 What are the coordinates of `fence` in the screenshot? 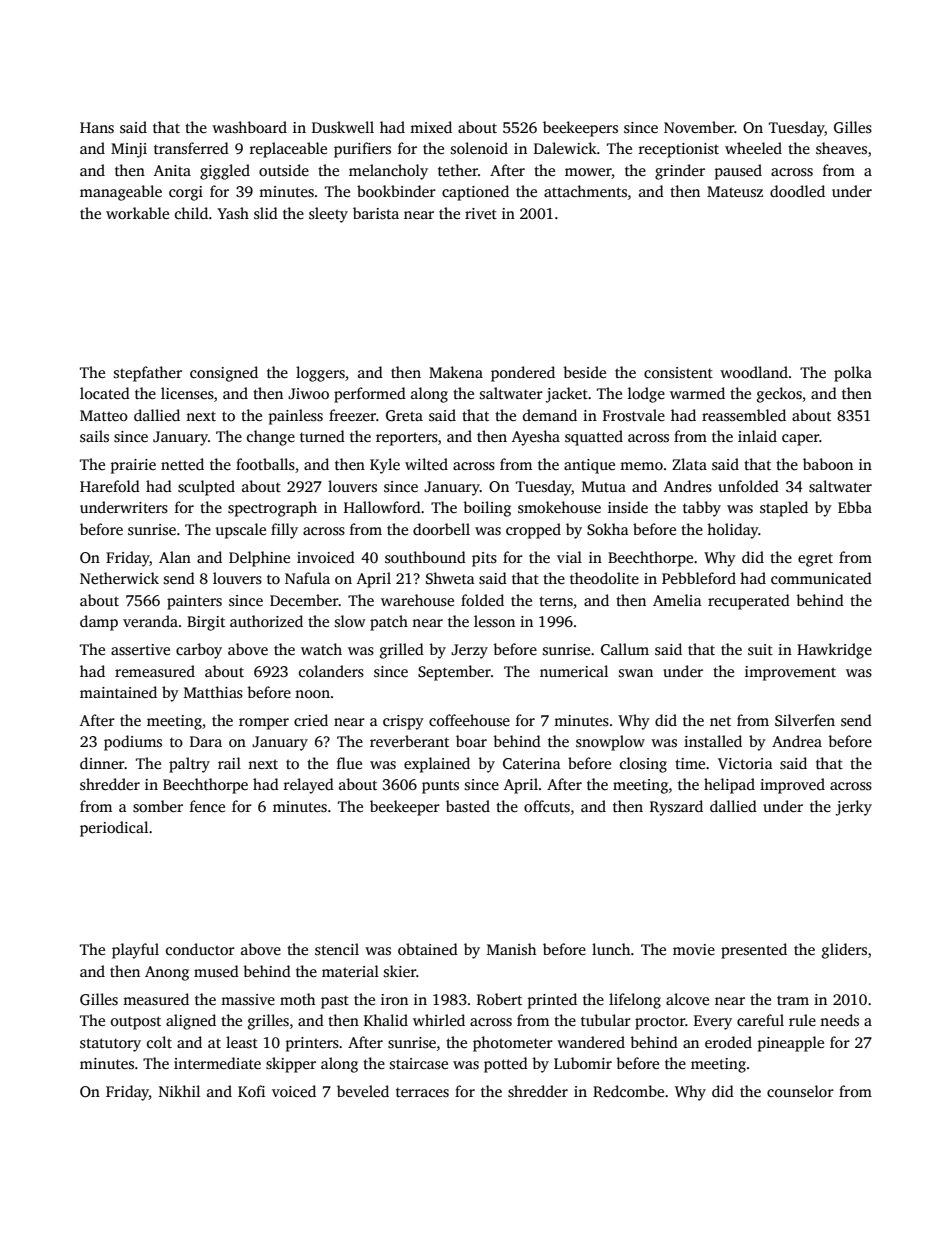 It's located at (207, 806).
